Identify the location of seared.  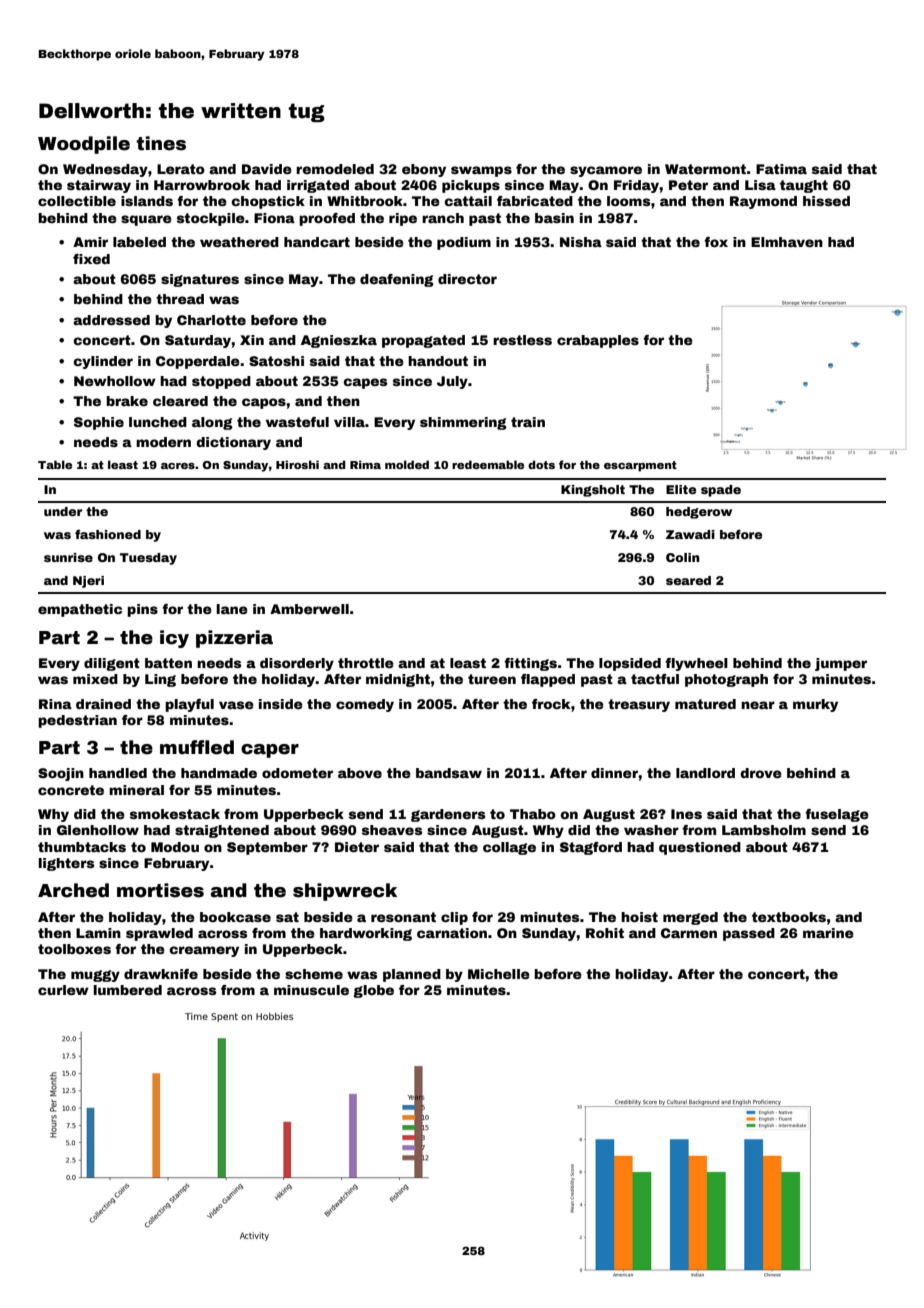
(688, 580).
